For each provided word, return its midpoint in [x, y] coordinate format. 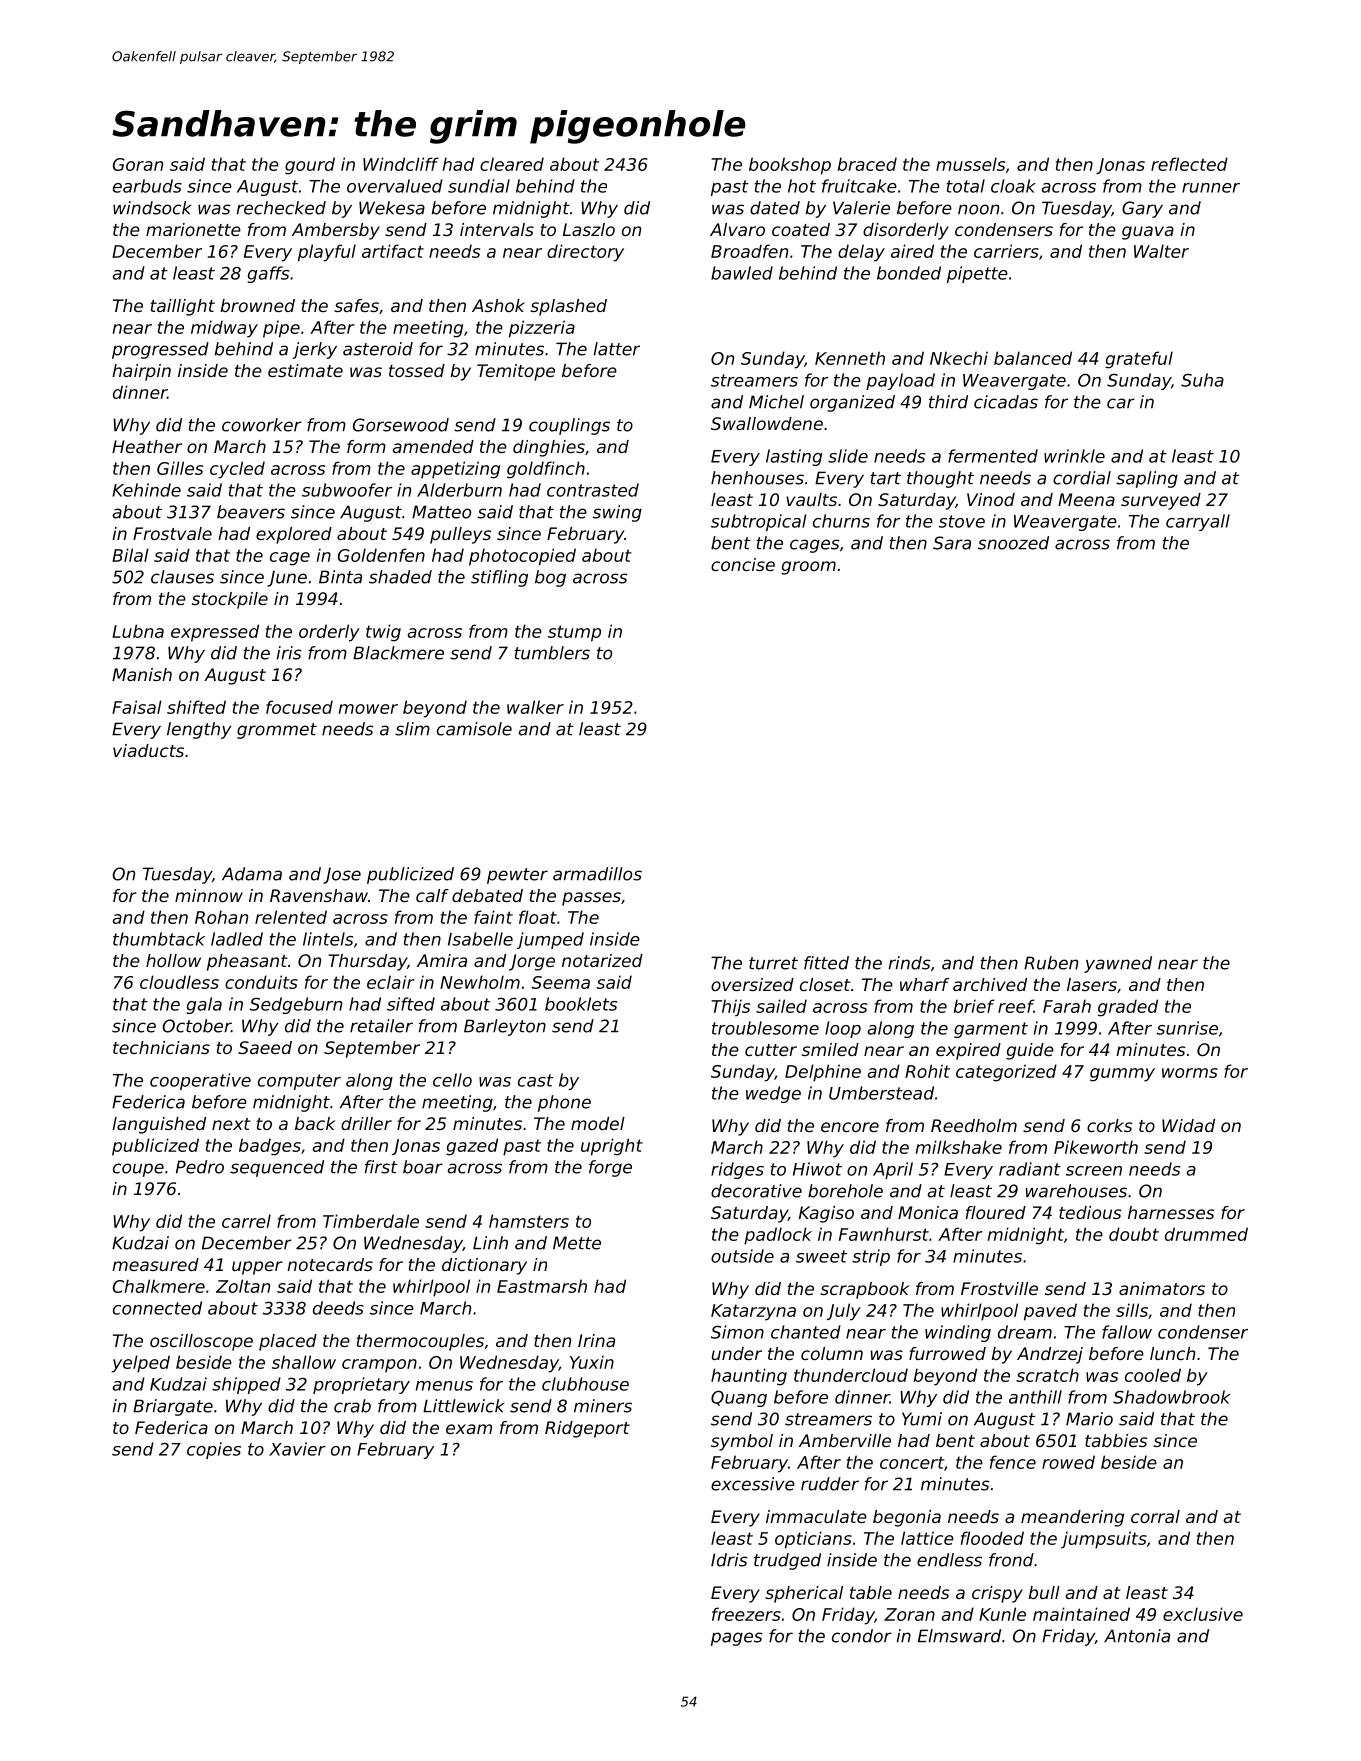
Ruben [1051, 963]
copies [214, 1450]
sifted [411, 1004]
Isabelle [480, 939]
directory [585, 253]
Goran [138, 164]
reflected [1189, 164]
